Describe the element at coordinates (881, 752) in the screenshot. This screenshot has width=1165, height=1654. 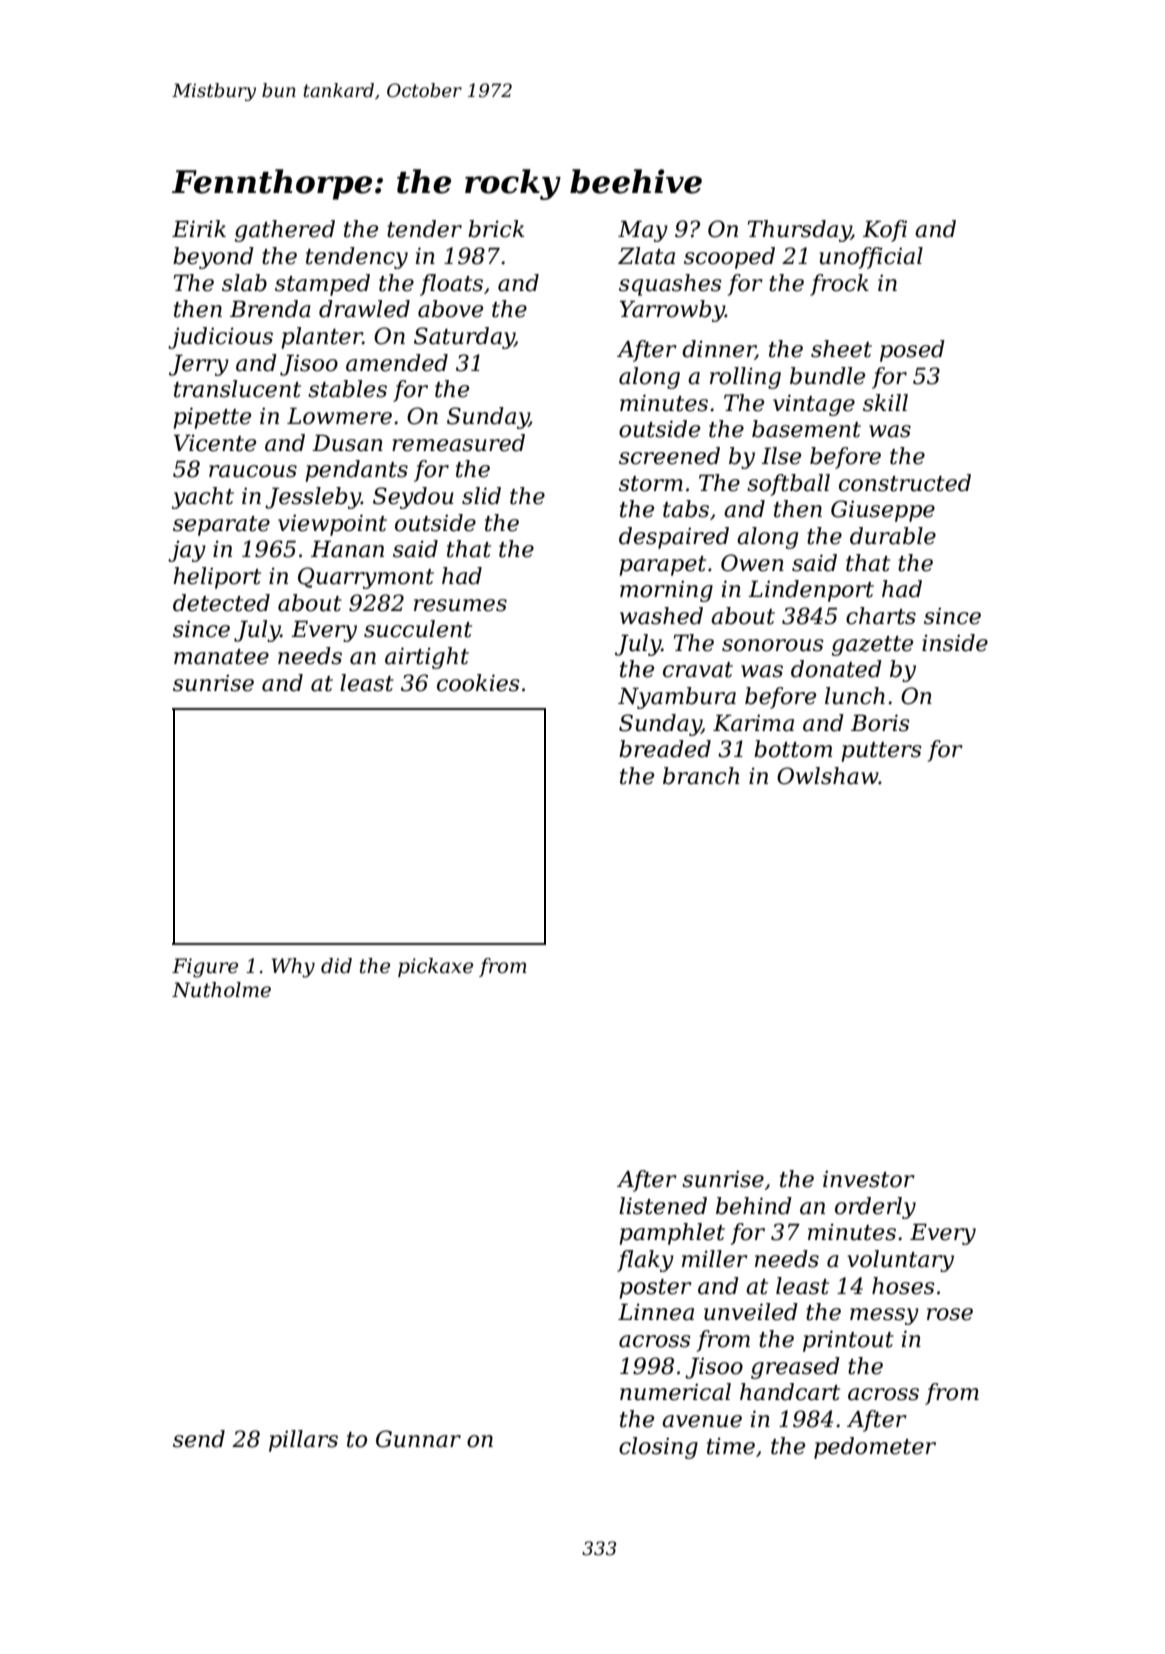
I see `putters` at that location.
